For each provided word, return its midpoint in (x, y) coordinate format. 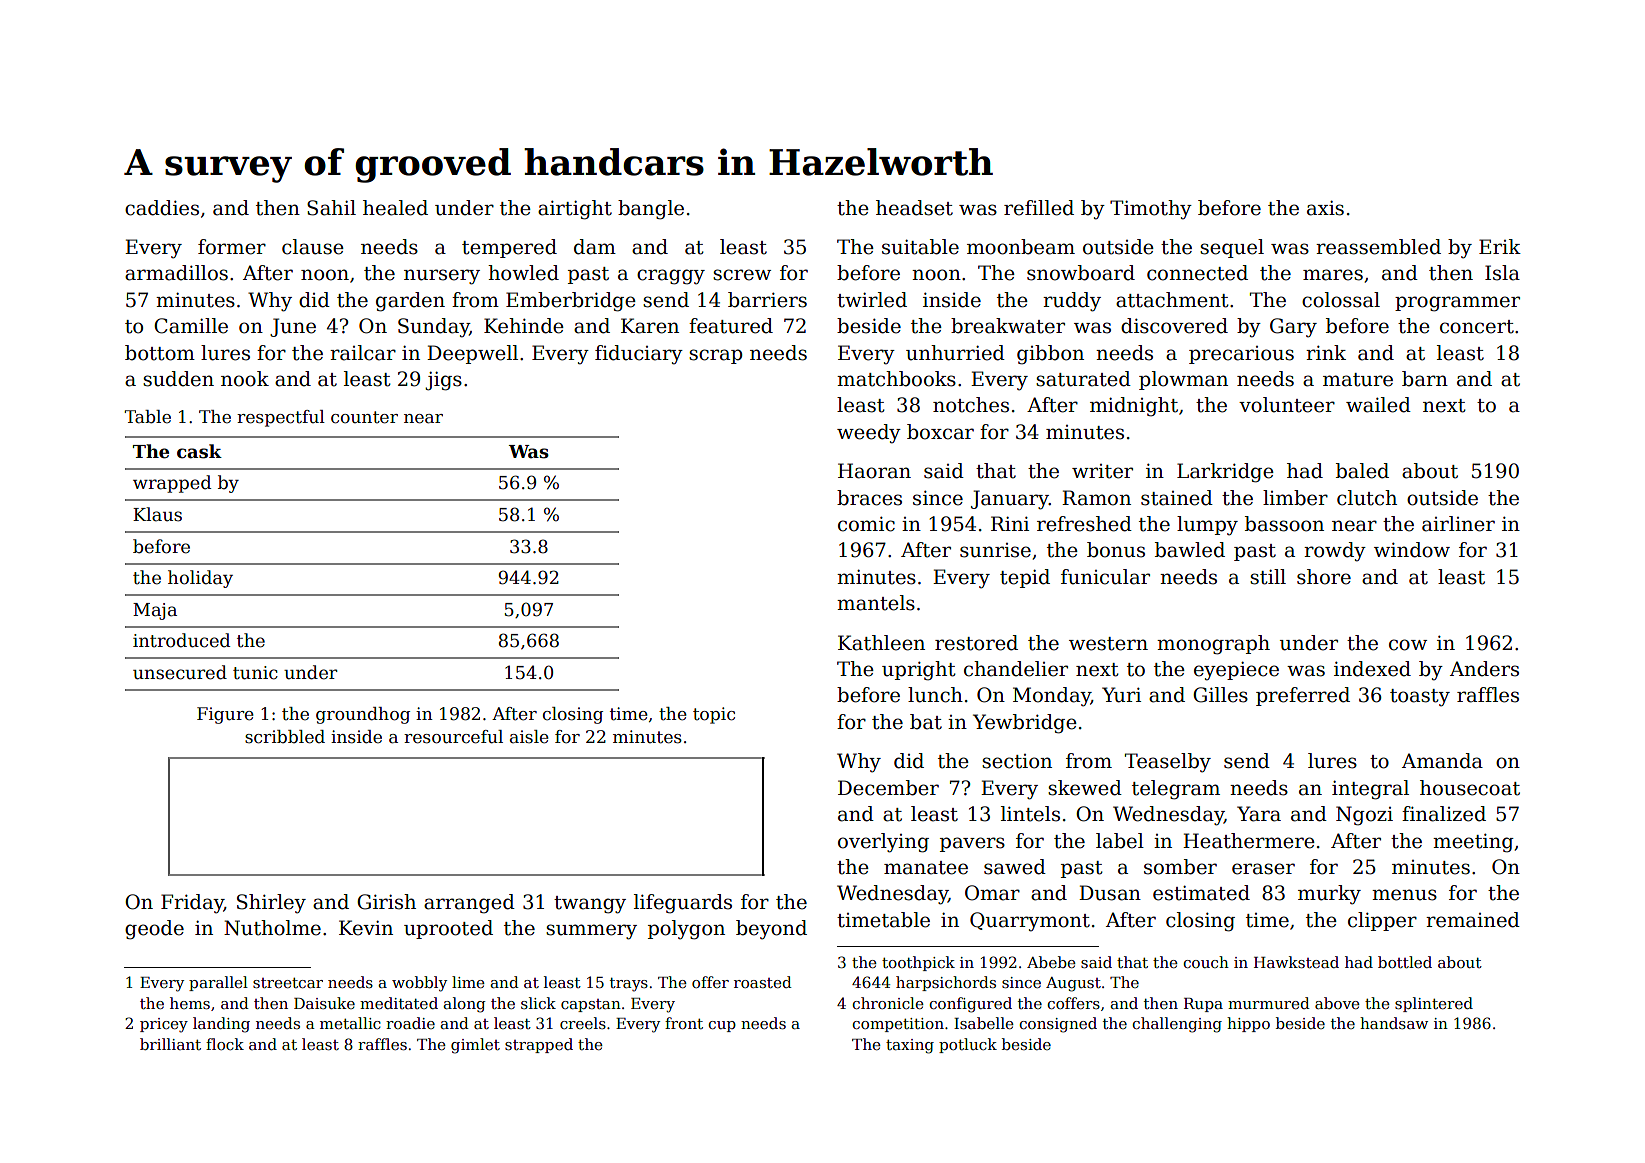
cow (1408, 645)
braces (869, 498)
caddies (162, 208)
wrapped (172, 484)
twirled (872, 300)
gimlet (475, 1046)
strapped (539, 1045)
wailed (1378, 405)
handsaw (1394, 1023)
